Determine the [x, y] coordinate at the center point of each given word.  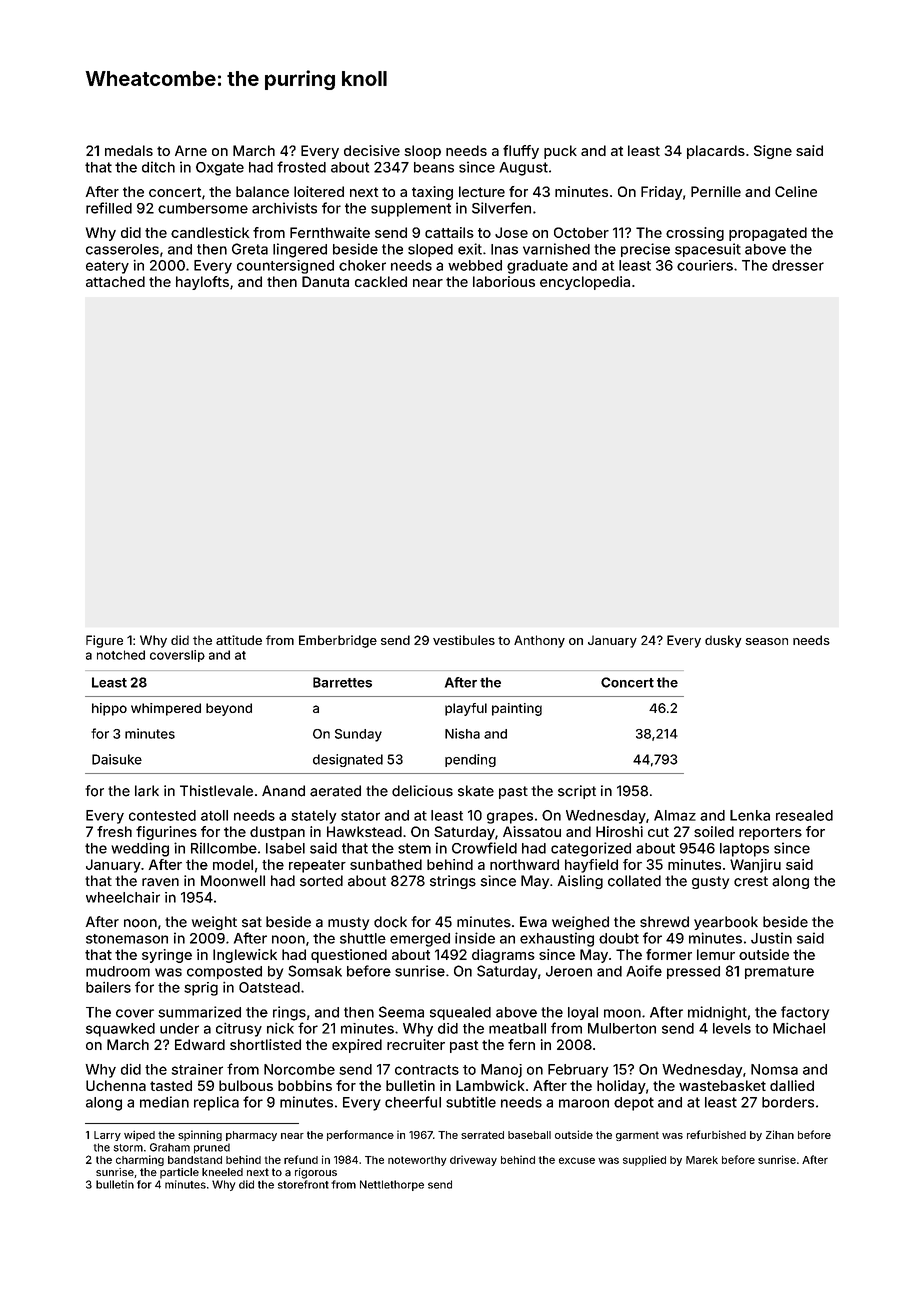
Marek [702, 1160]
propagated [768, 234]
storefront [303, 1184]
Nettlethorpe [392, 1185]
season [766, 641]
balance [262, 191]
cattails [449, 232]
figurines [166, 833]
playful [466, 709]
